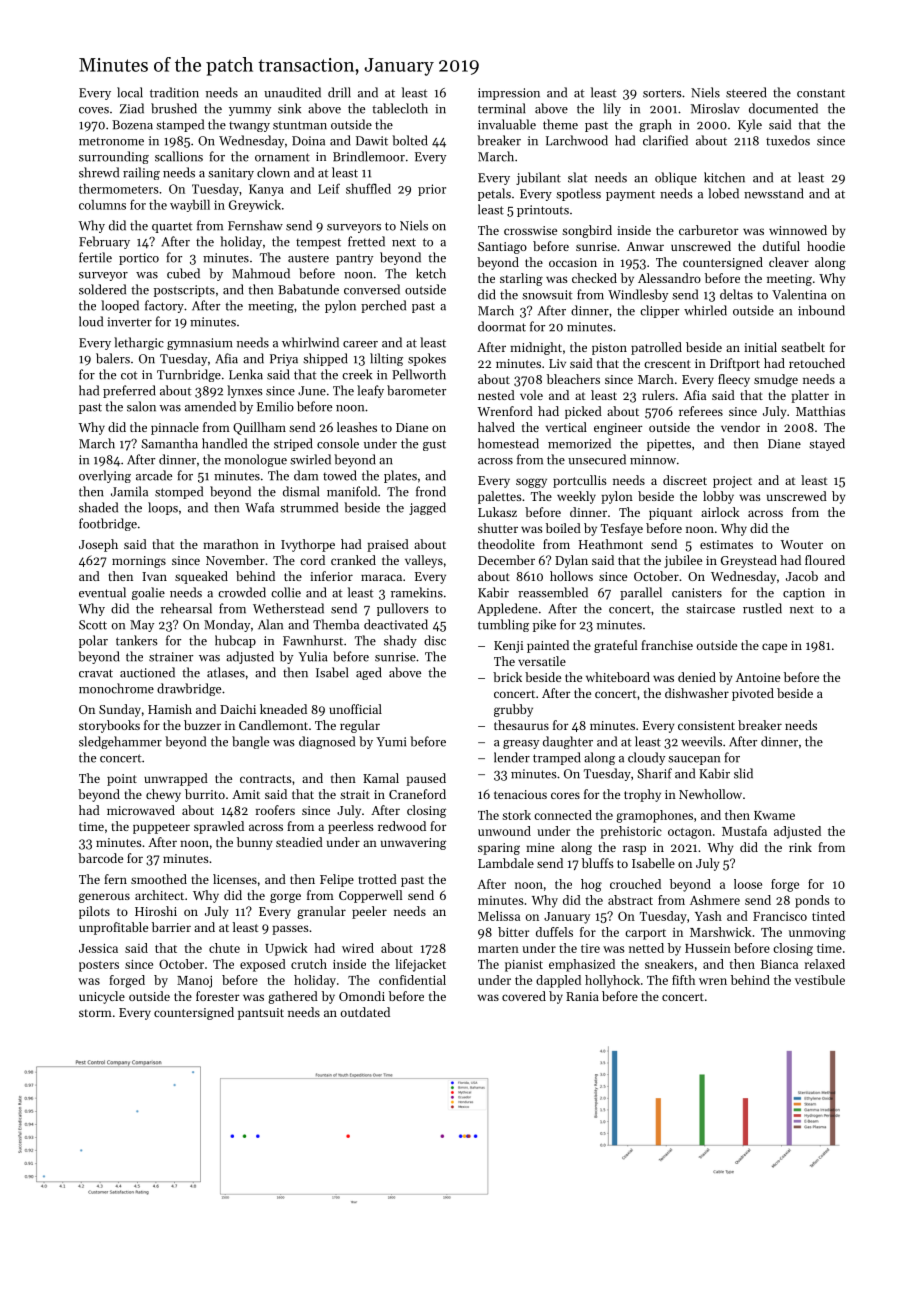 This document has height=1308, width=924. I want to click on rustled, so click(762, 608).
